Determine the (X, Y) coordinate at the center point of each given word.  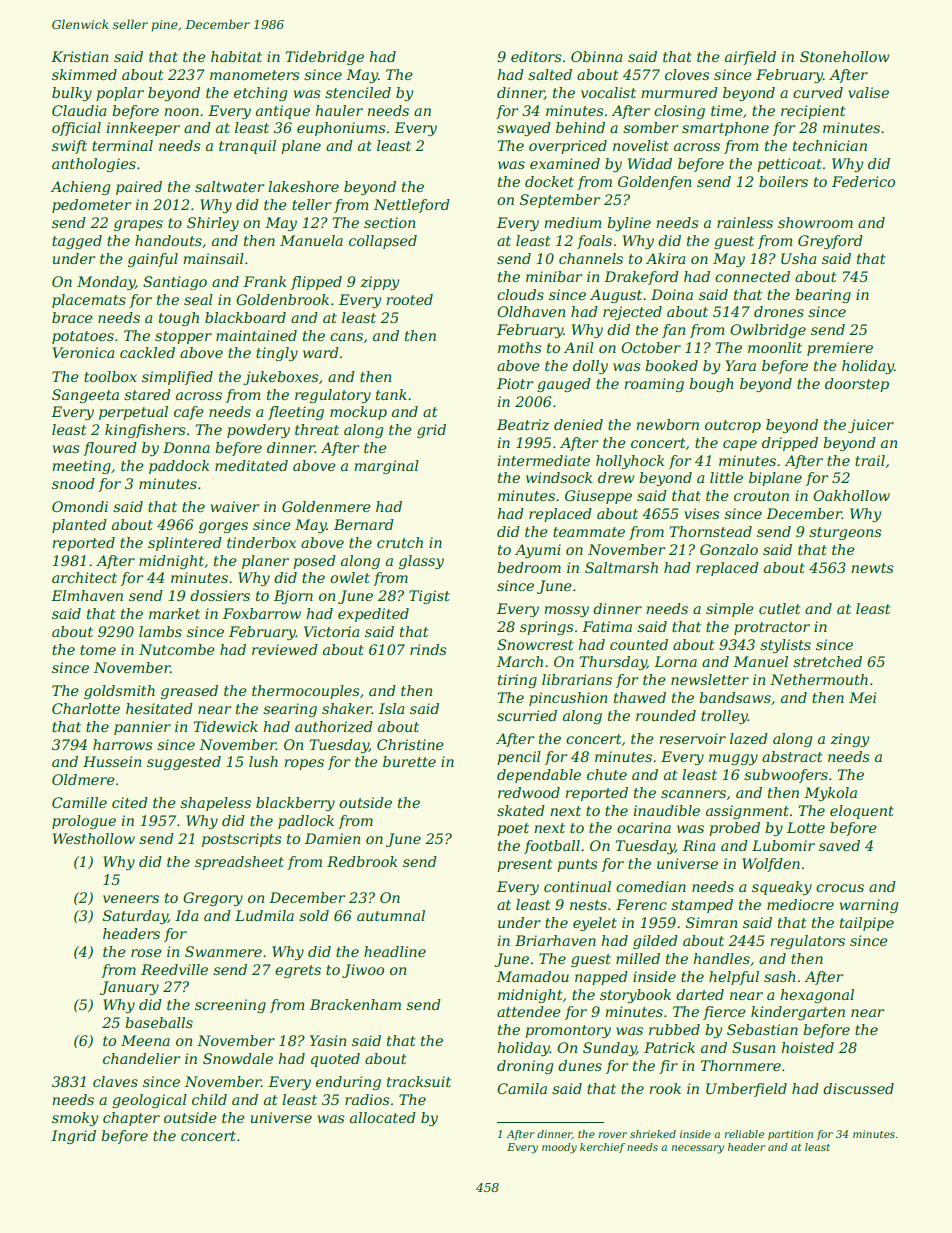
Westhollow (94, 838)
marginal (387, 467)
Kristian (80, 56)
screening (230, 1006)
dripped (790, 444)
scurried (527, 715)
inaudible (667, 810)
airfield (750, 58)
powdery (258, 431)
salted (550, 74)
